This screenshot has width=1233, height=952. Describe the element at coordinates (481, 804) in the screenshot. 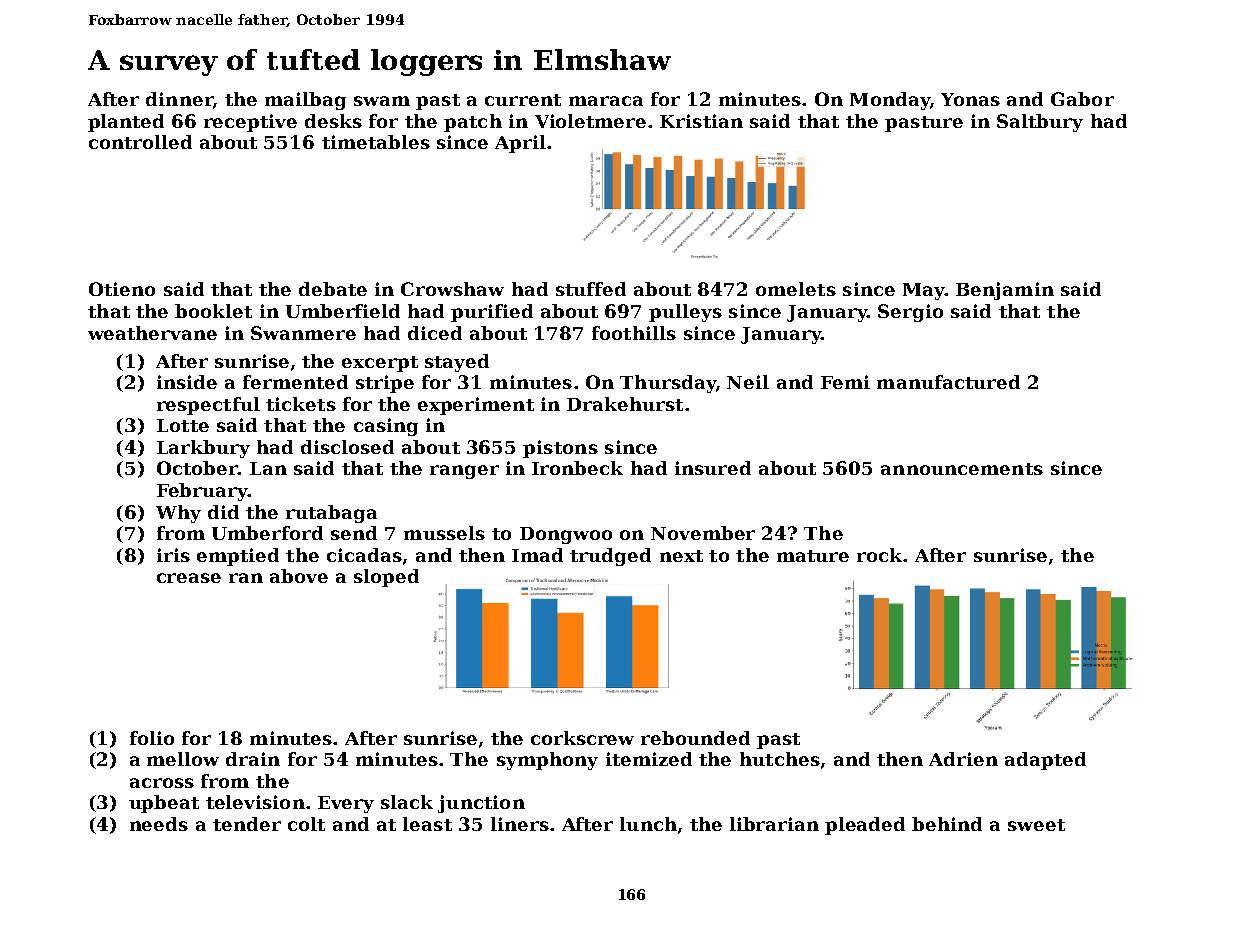

I see `junction` at that location.
